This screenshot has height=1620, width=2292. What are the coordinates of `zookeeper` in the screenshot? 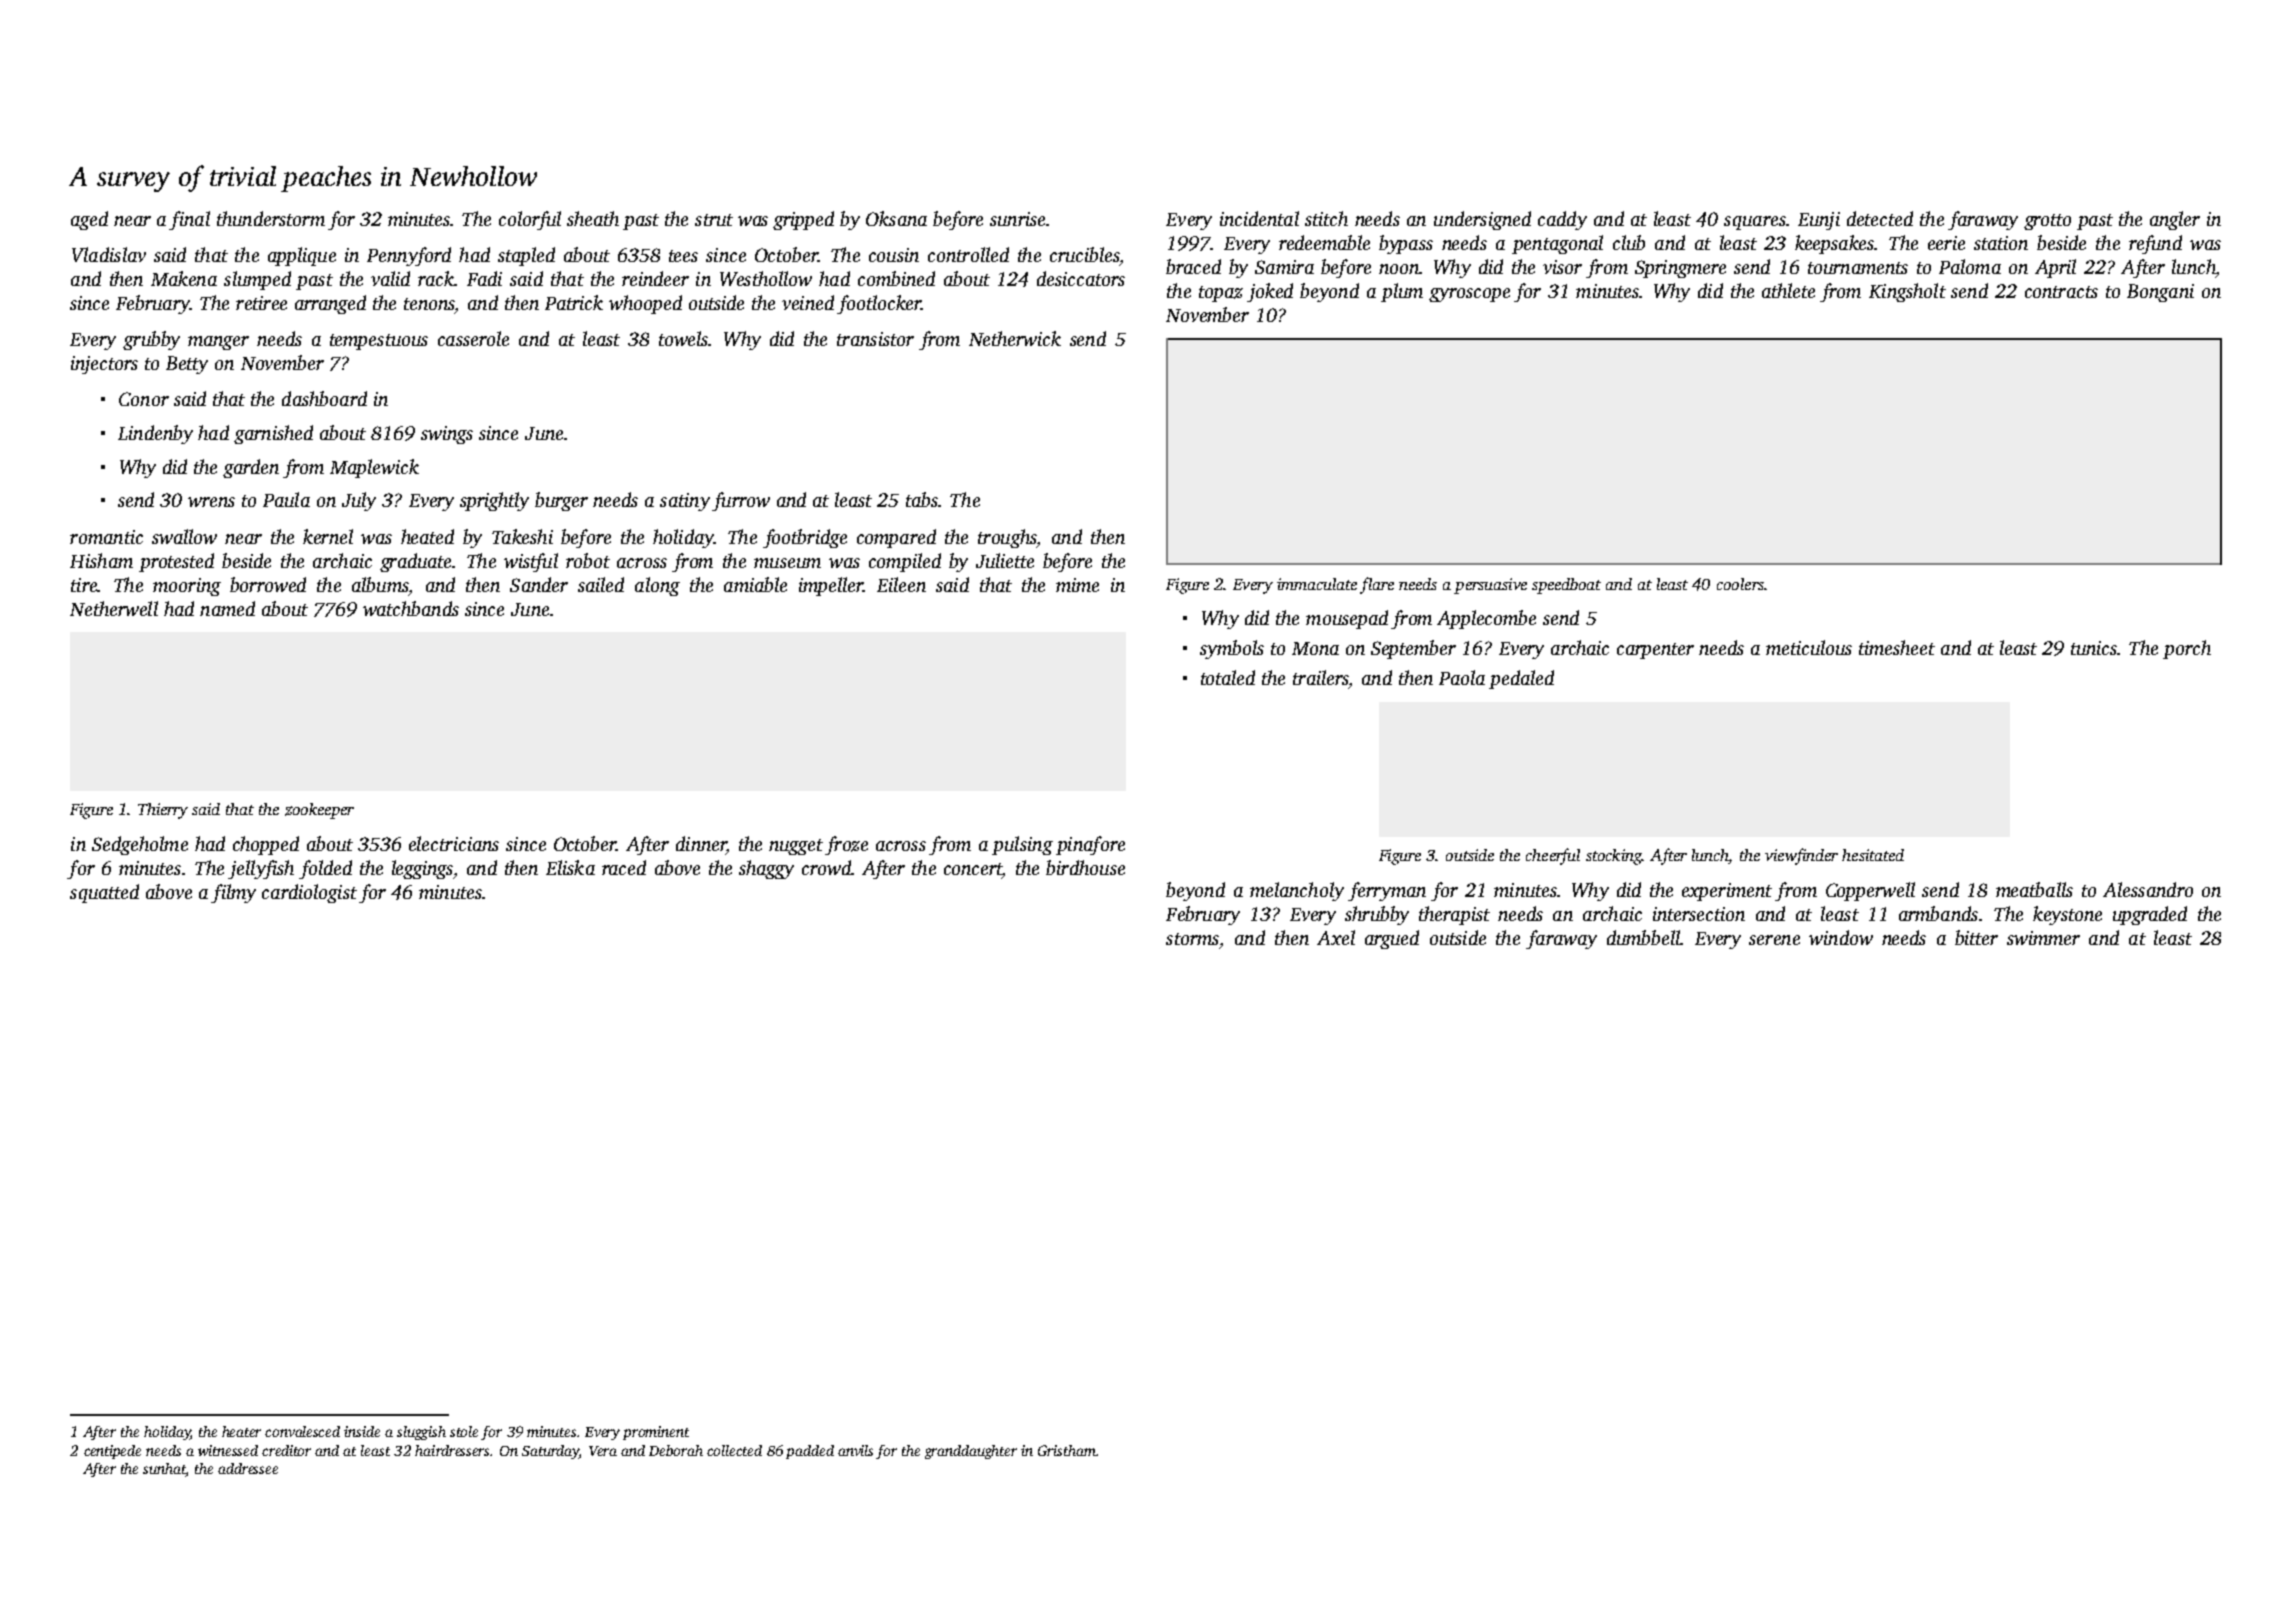 It's located at (319, 811).
